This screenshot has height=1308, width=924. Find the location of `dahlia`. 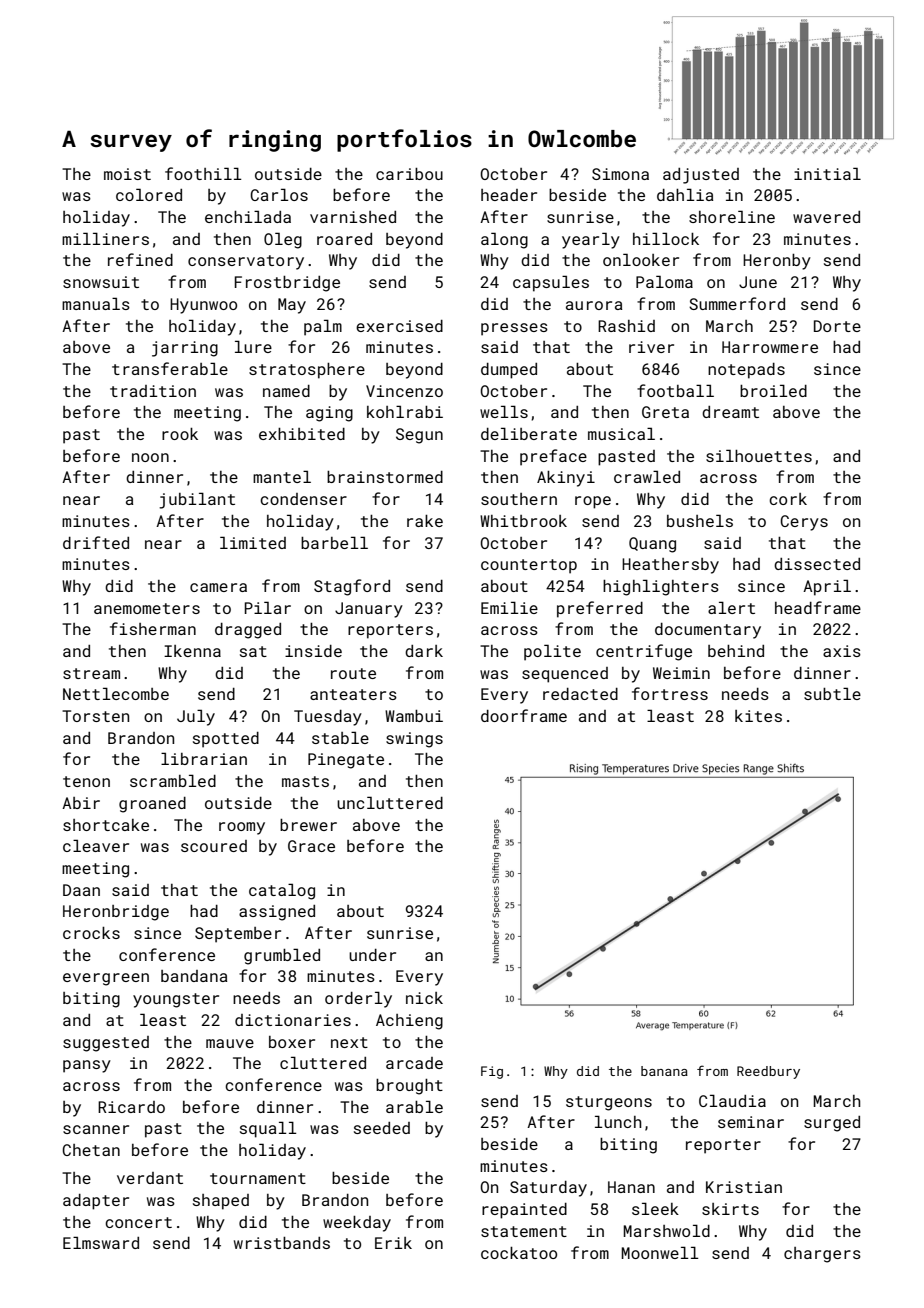

dahlia is located at coordinates (685, 194).
